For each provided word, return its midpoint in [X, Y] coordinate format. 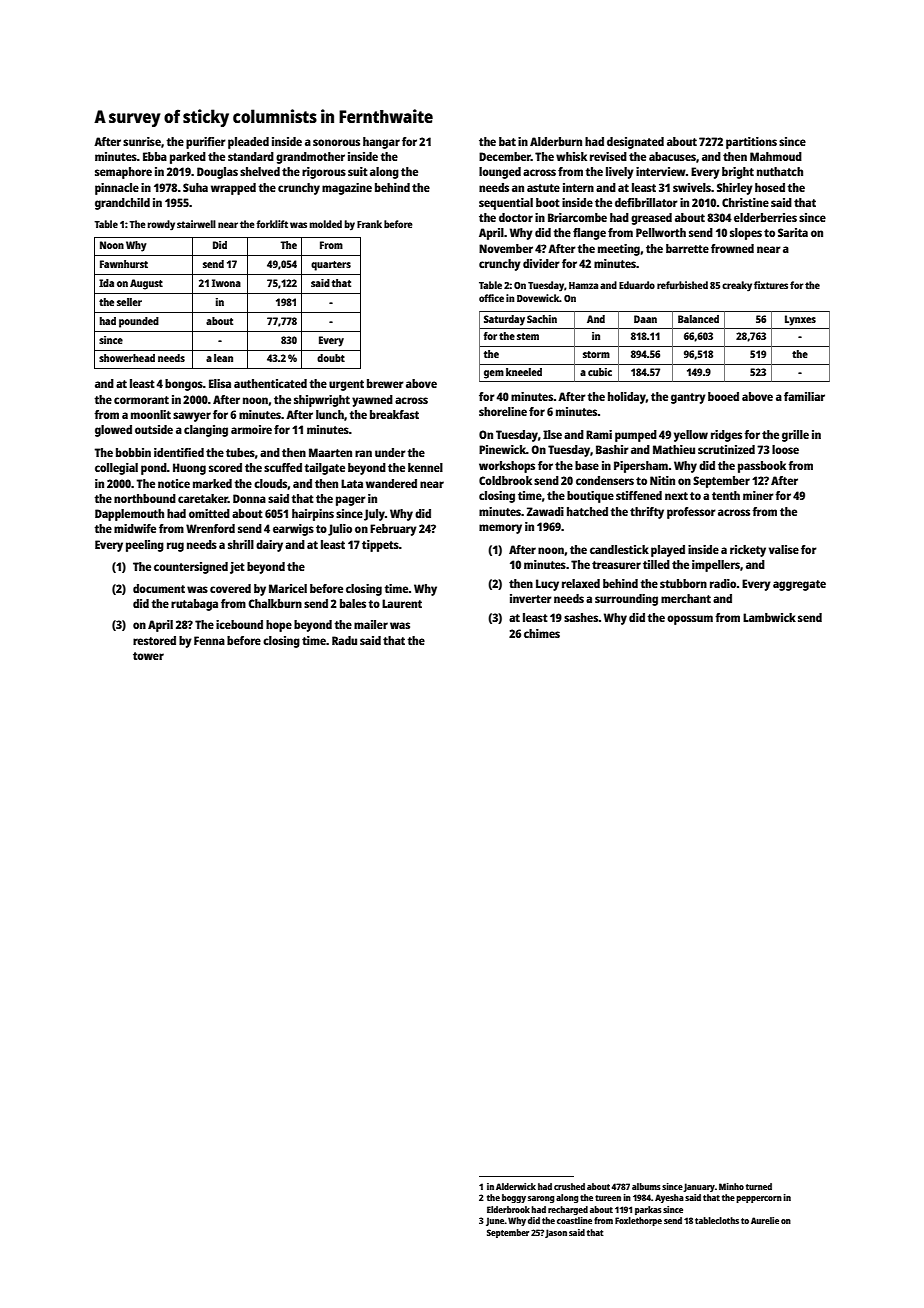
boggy [514, 1198]
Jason [556, 1233]
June [495, 1221]
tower [148, 656]
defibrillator [646, 202]
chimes [542, 633]
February [393, 530]
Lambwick [769, 617]
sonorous [336, 142]
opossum [690, 620]
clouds [270, 483]
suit [358, 171]
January [699, 1187]
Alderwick [516, 1186]
